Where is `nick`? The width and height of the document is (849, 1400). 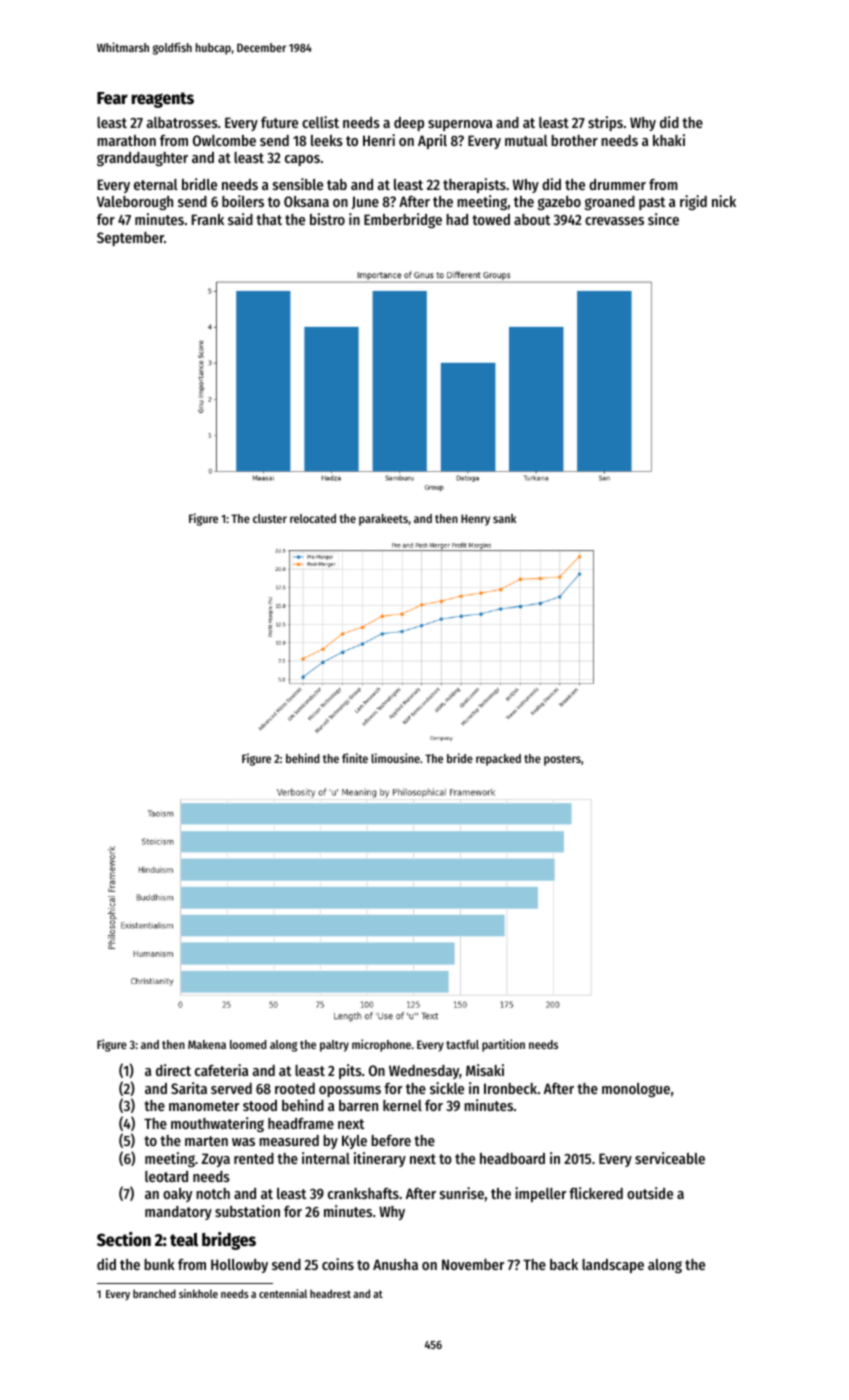 nick is located at coordinates (724, 201).
